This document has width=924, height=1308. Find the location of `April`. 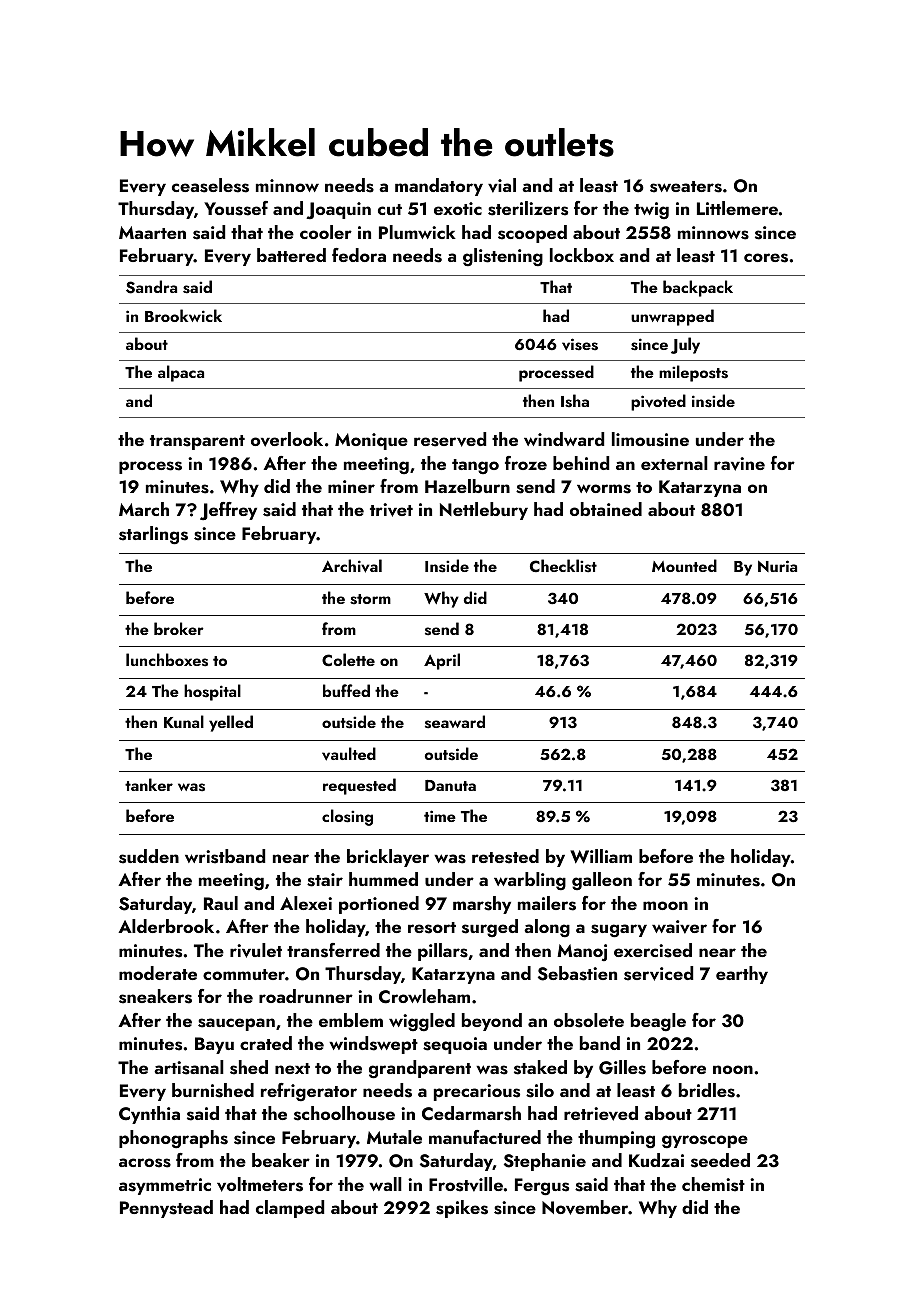

April is located at coordinates (442, 661).
